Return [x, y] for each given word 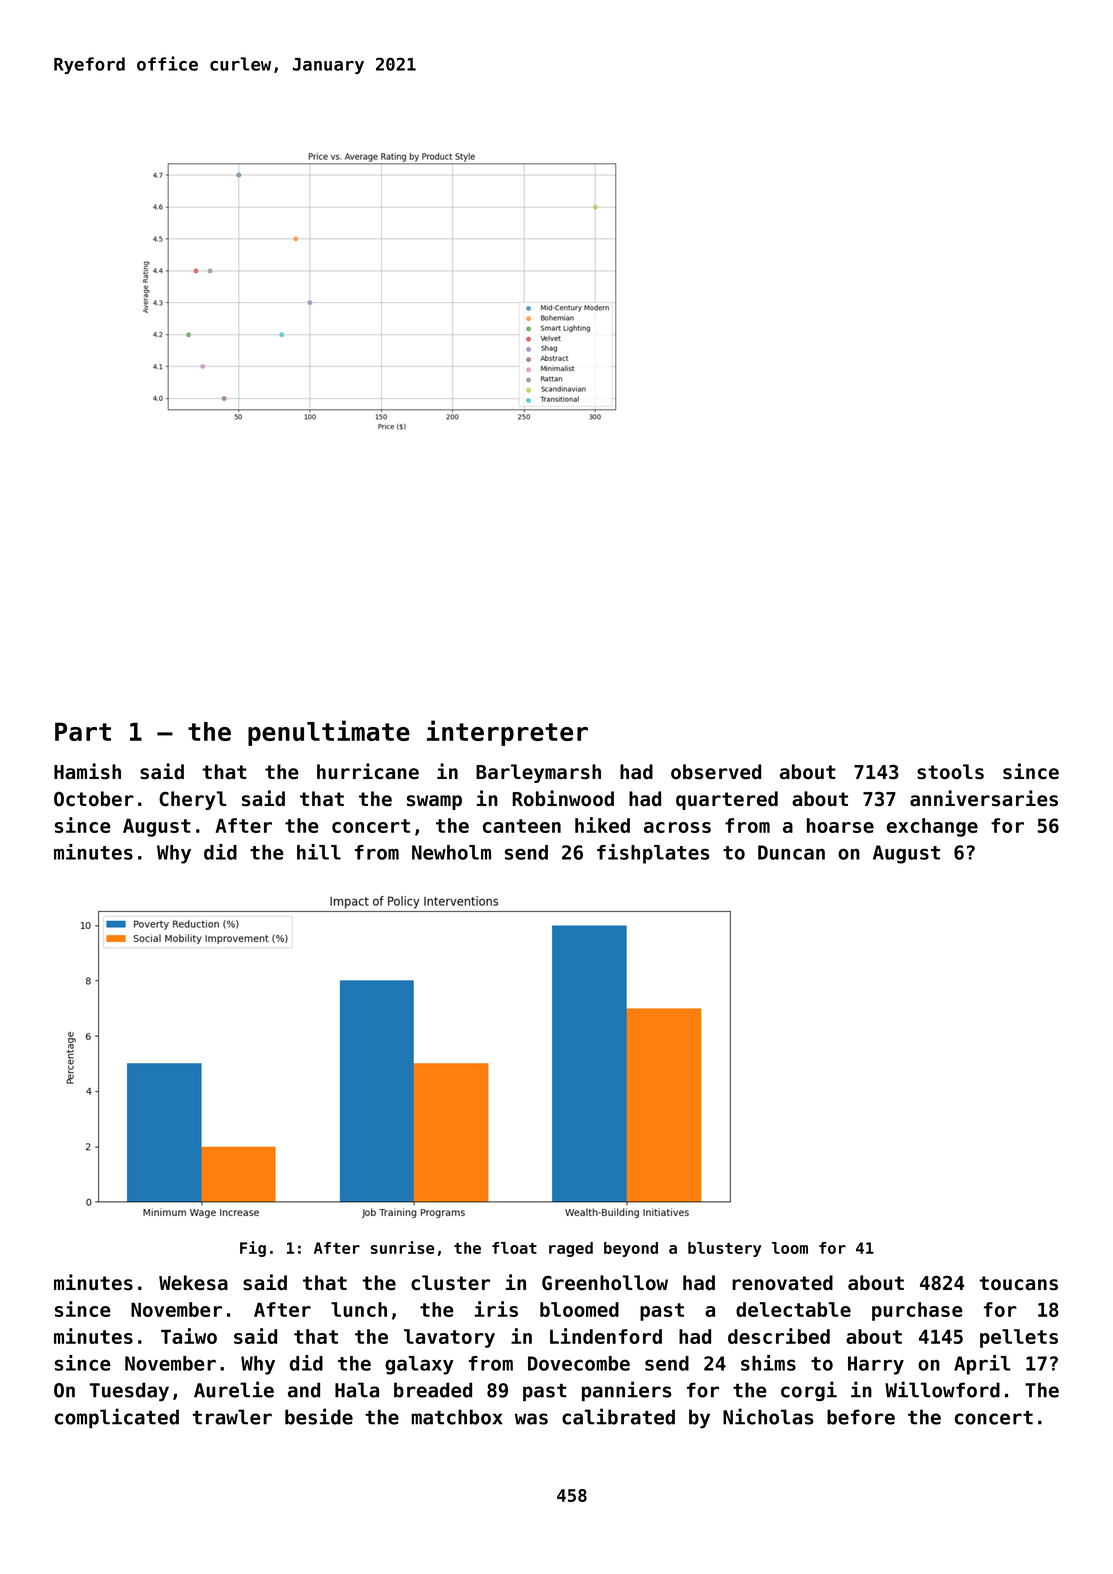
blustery [724, 1249]
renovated [782, 1283]
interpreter [507, 733]
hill [319, 852]
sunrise [402, 1247]
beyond [631, 1249]
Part [83, 731]
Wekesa [193, 1283]
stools [950, 772]
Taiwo [189, 1336]
